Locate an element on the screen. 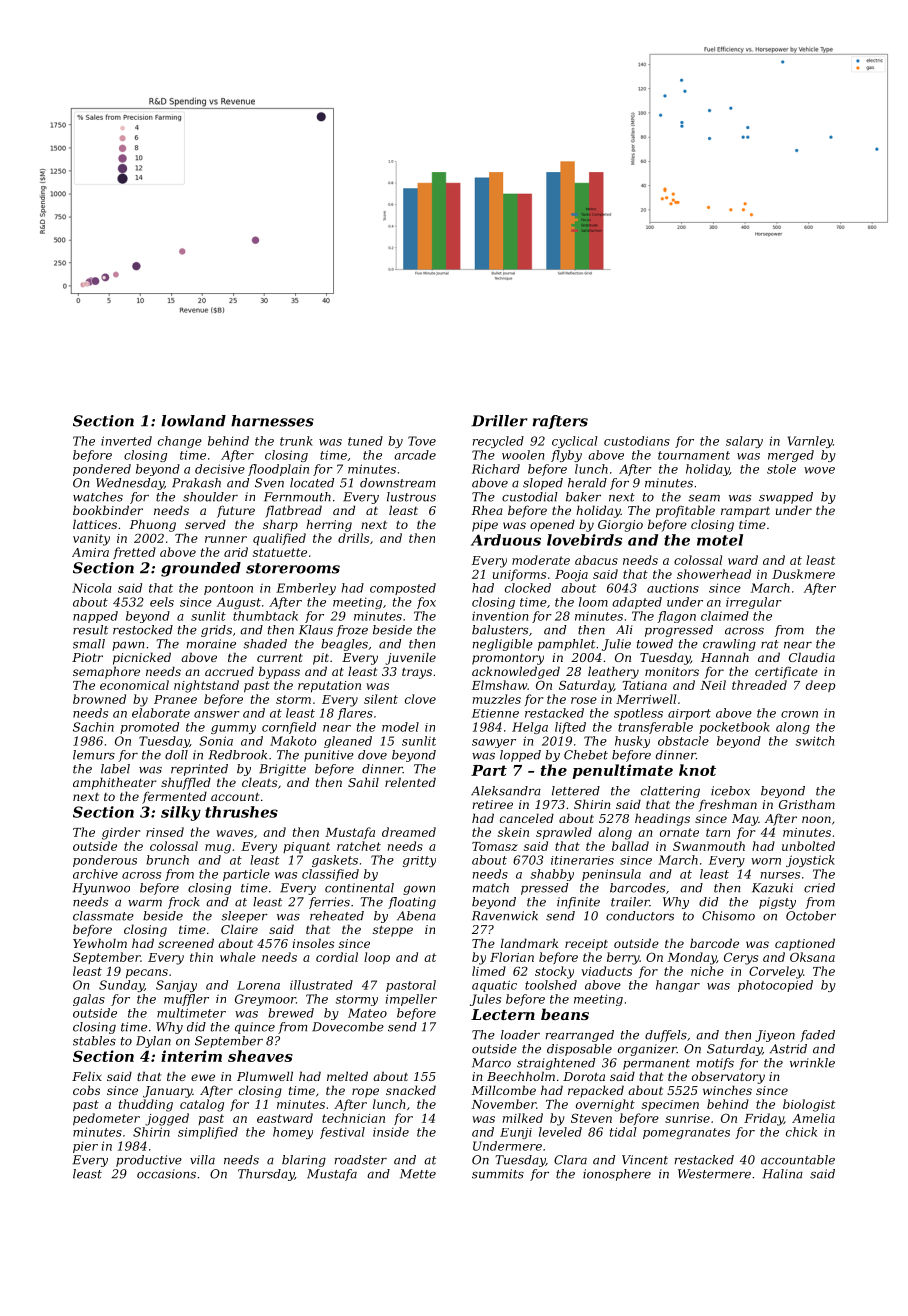 This screenshot has width=908, height=1316. rope is located at coordinates (365, 1093).
